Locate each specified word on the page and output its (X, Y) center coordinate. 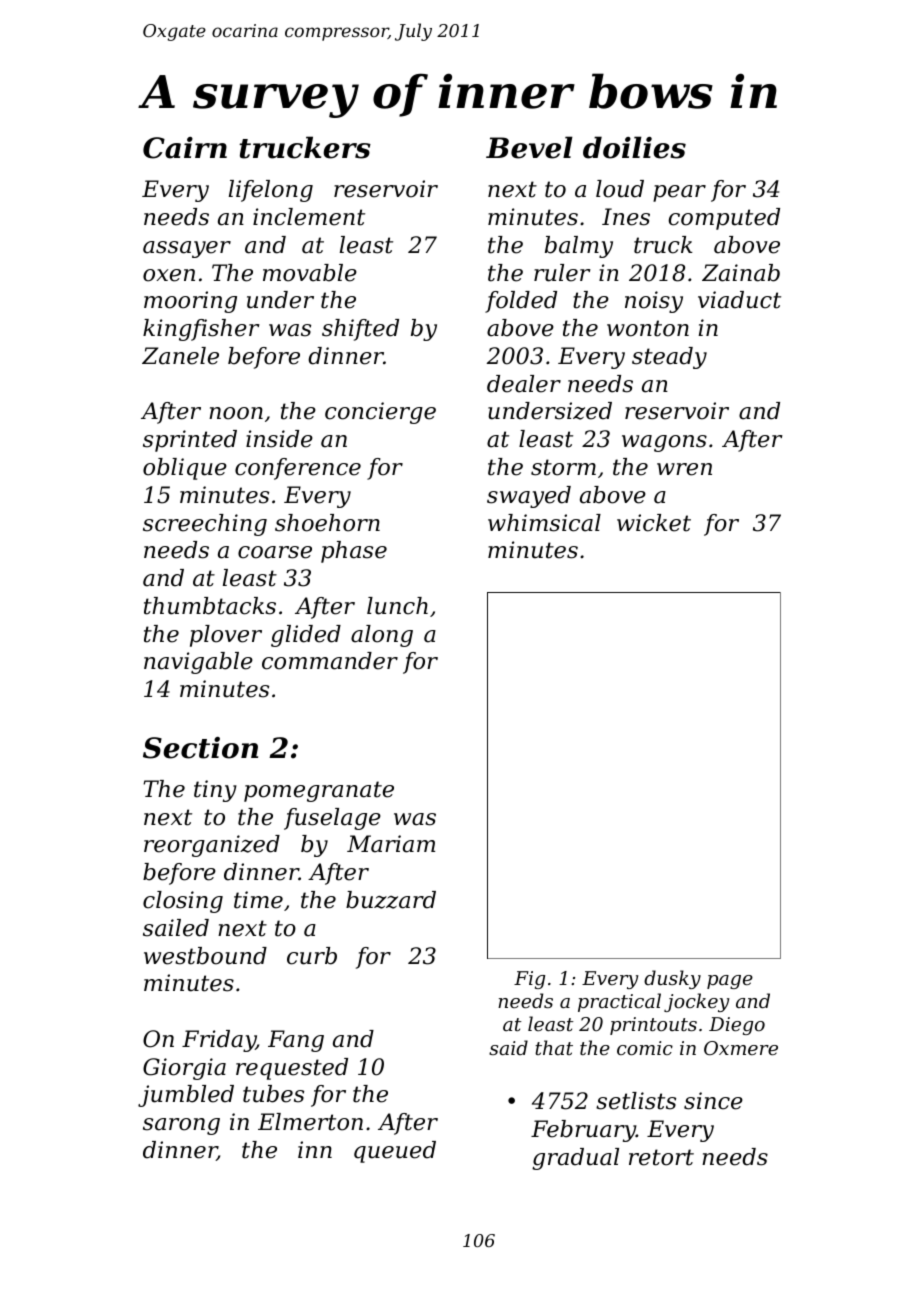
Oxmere (741, 1048)
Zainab (741, 273)
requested (292, 1069)
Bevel (529, 147)
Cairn (185, 148)
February (583, 1131)
